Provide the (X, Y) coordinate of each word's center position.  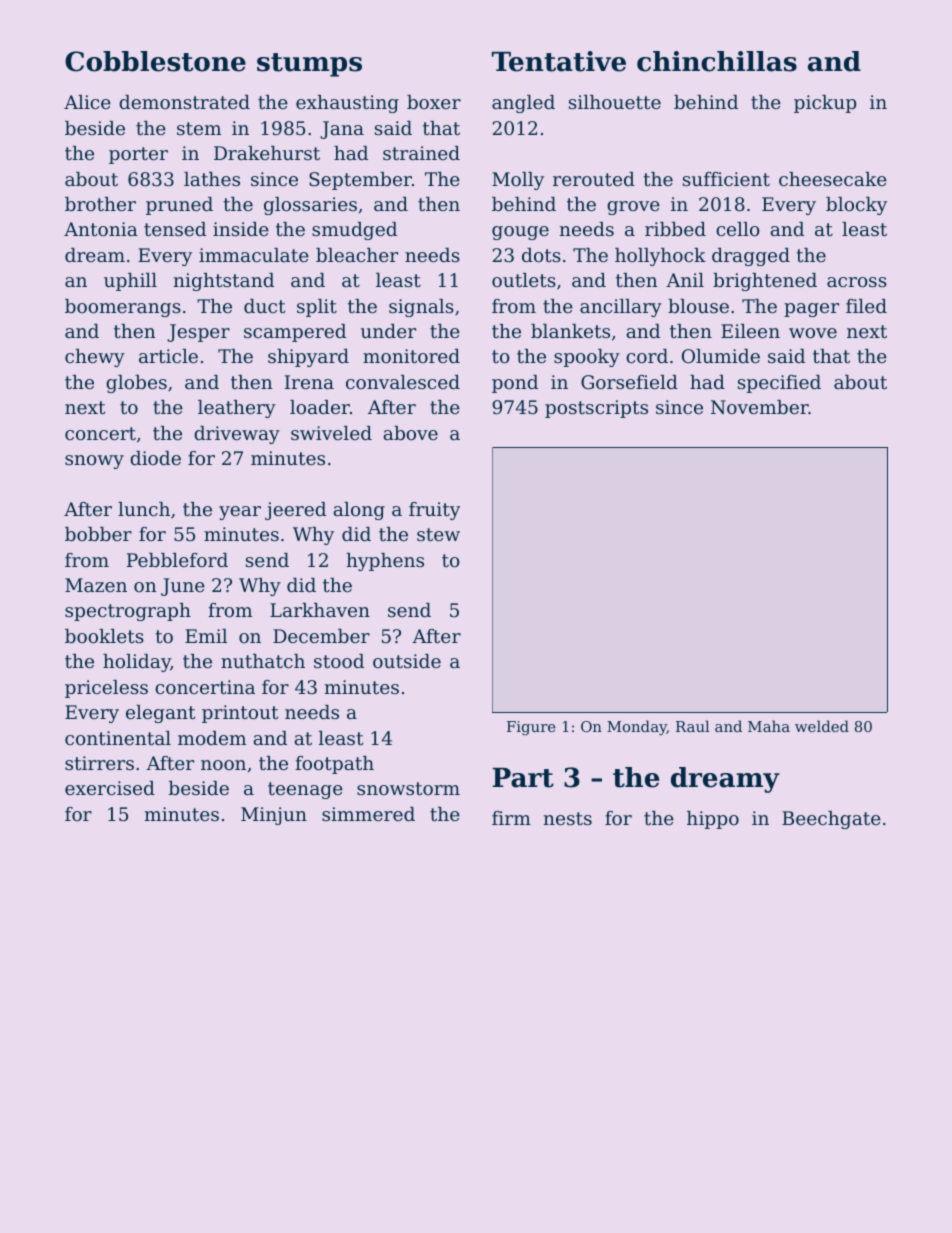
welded (822, 726)
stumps (309, 65)
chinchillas (717, 61)
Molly (518, 181)
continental (118, 738)
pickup (825, 104)
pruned (179, 206)
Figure (531, 728)
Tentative (559, 61)
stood (339, 661)
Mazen (96, 585)
